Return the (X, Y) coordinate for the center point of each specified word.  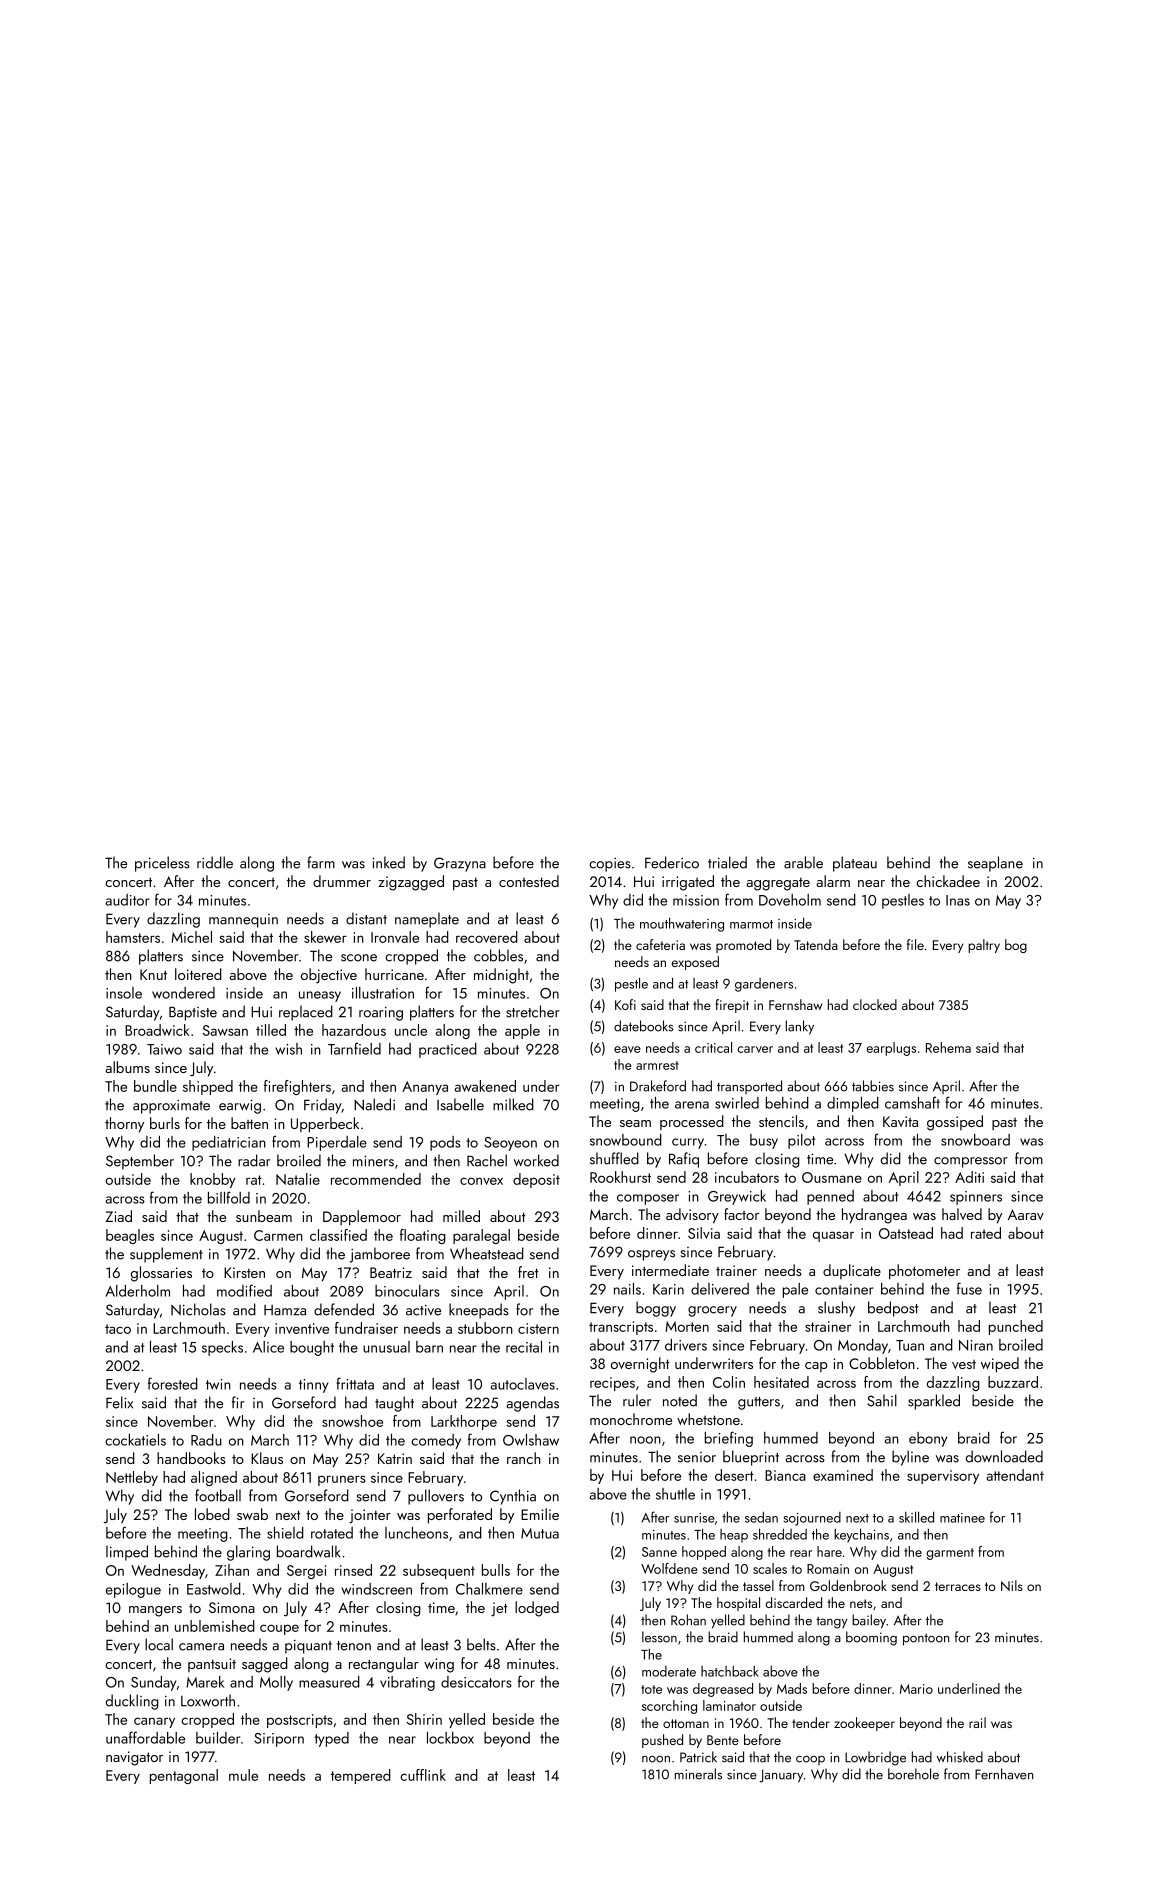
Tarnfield (354, 1048)
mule (243, 1775)
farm (321, 862)
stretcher (533, 1011)
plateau (855, 864)
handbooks (191, 1458)
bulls (496, 1570)
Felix (119, 1402)
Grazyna (460, 864)
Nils (1012, 1585)
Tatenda (816, 944)
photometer (924, 1272)
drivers (686, 1345)
